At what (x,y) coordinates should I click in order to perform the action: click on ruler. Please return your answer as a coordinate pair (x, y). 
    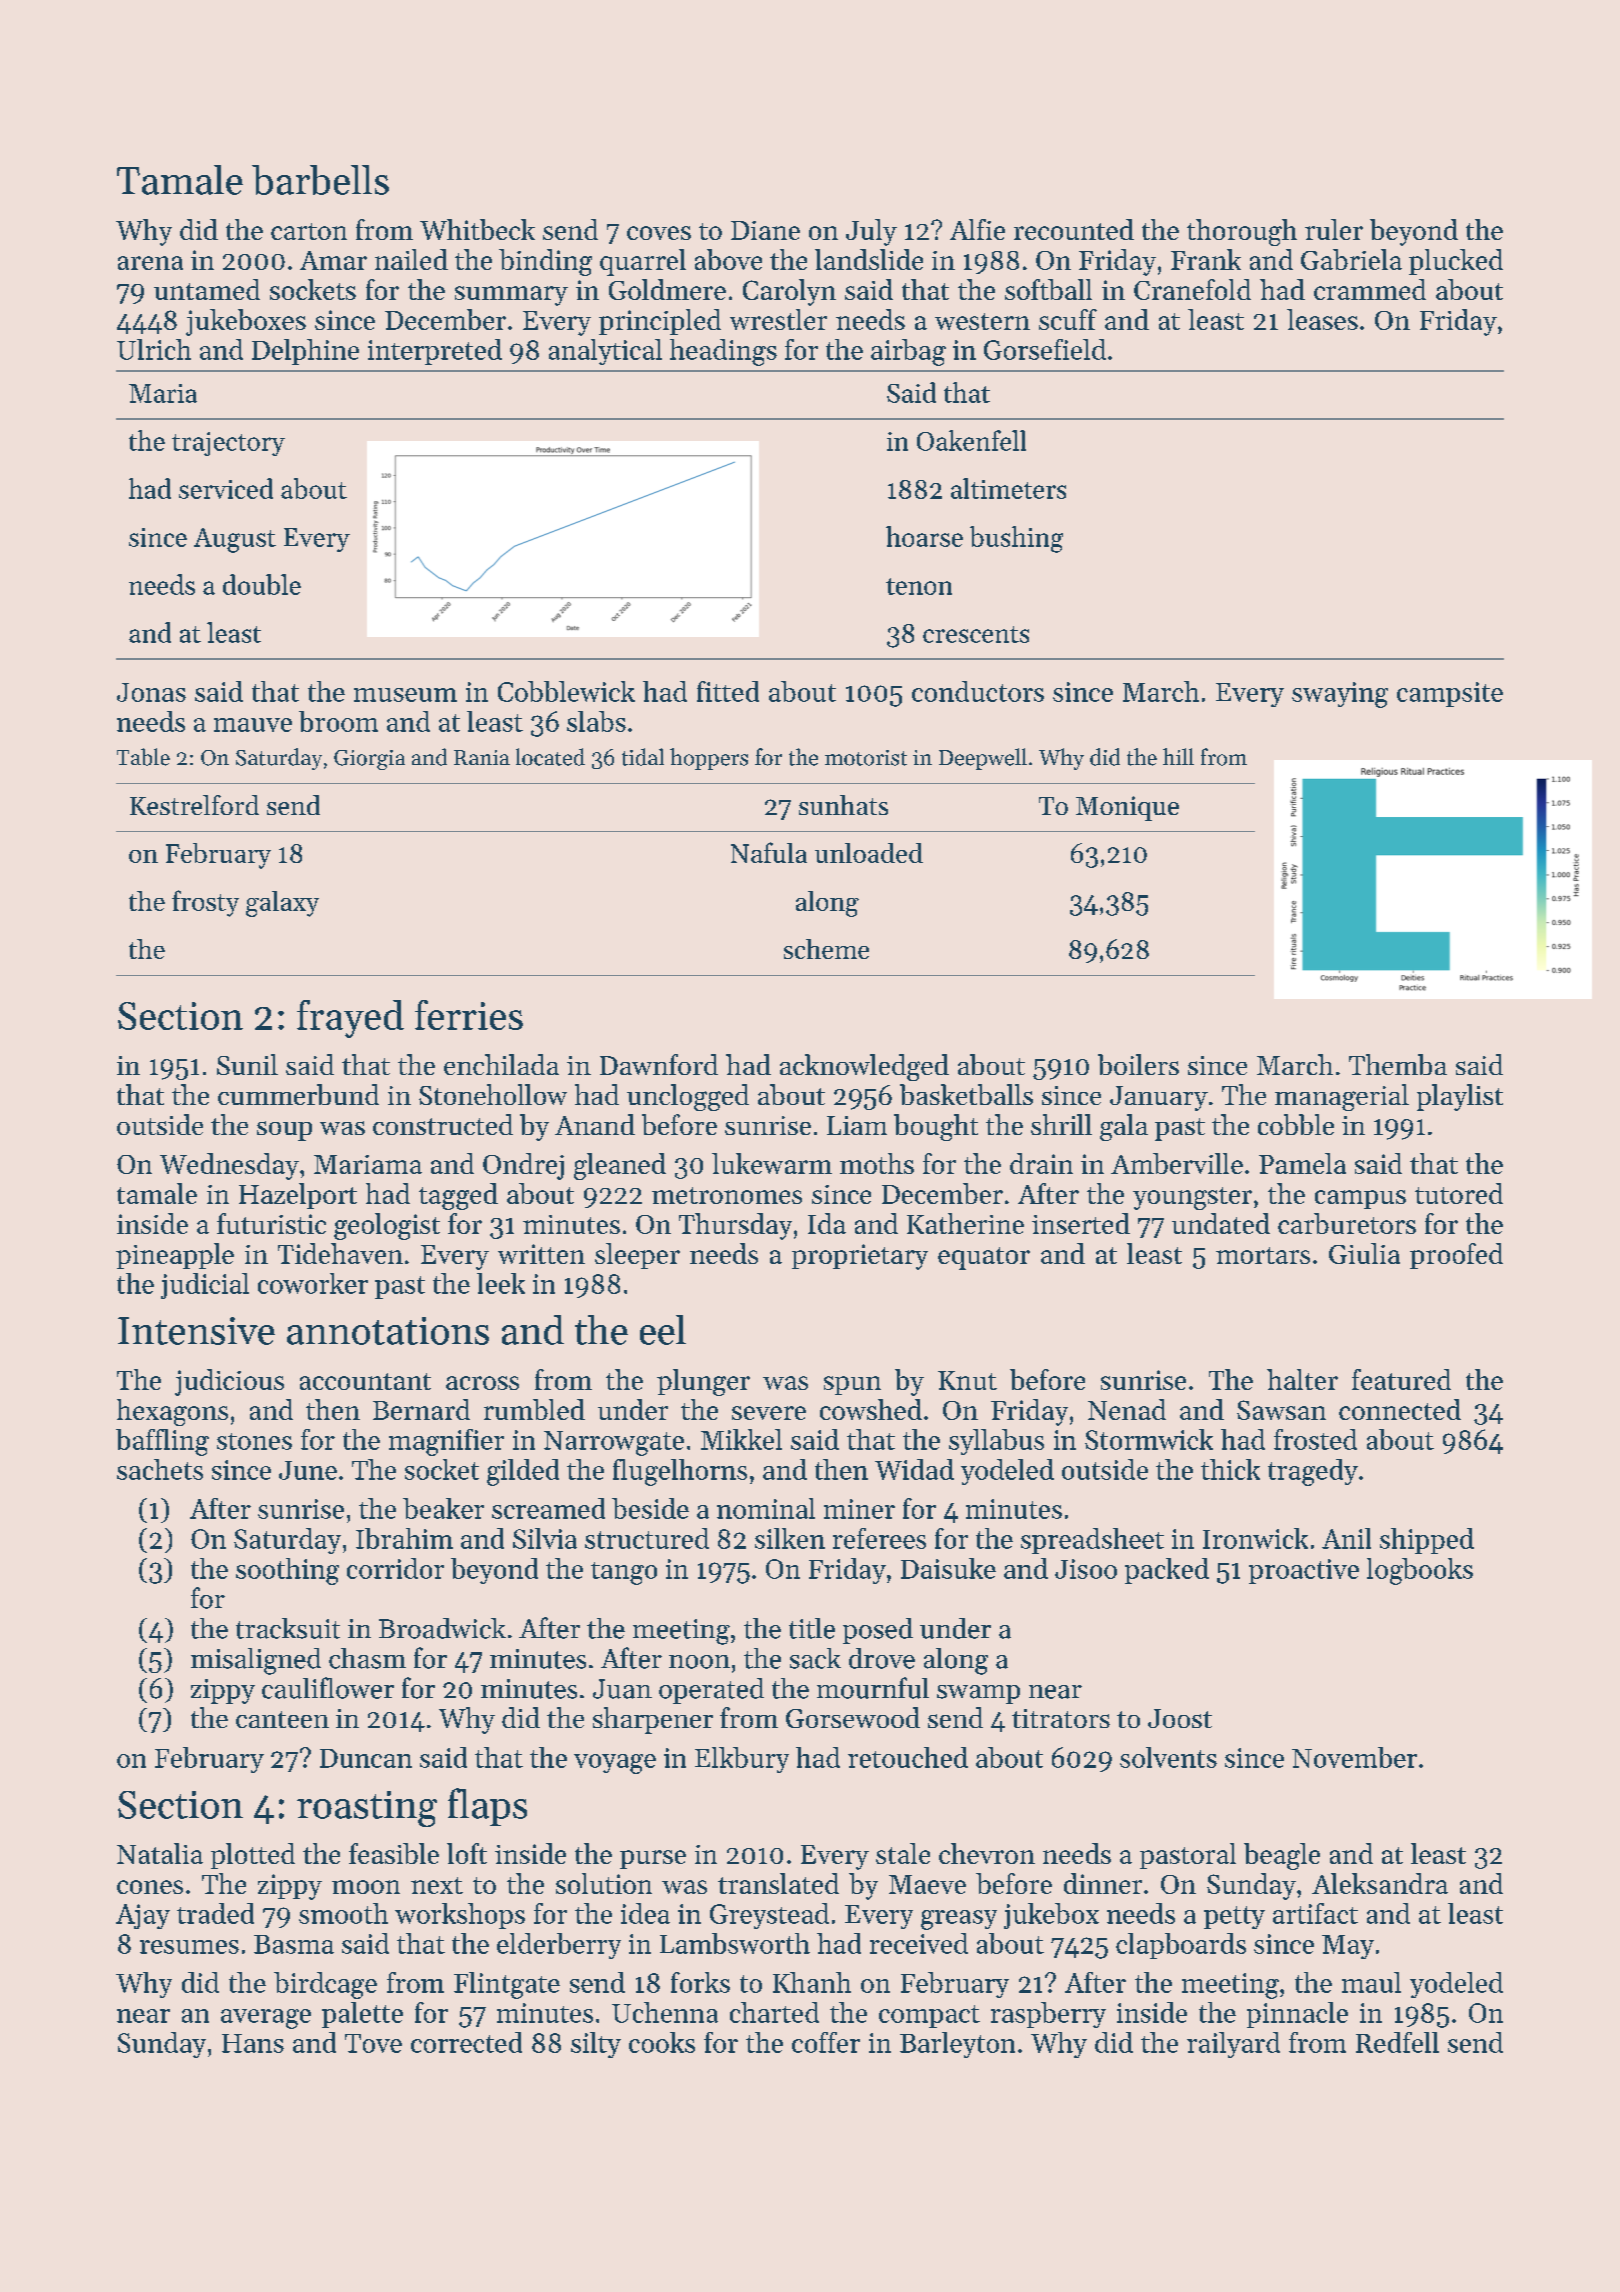
    Looking at the image, I should click on (1334, 229).
